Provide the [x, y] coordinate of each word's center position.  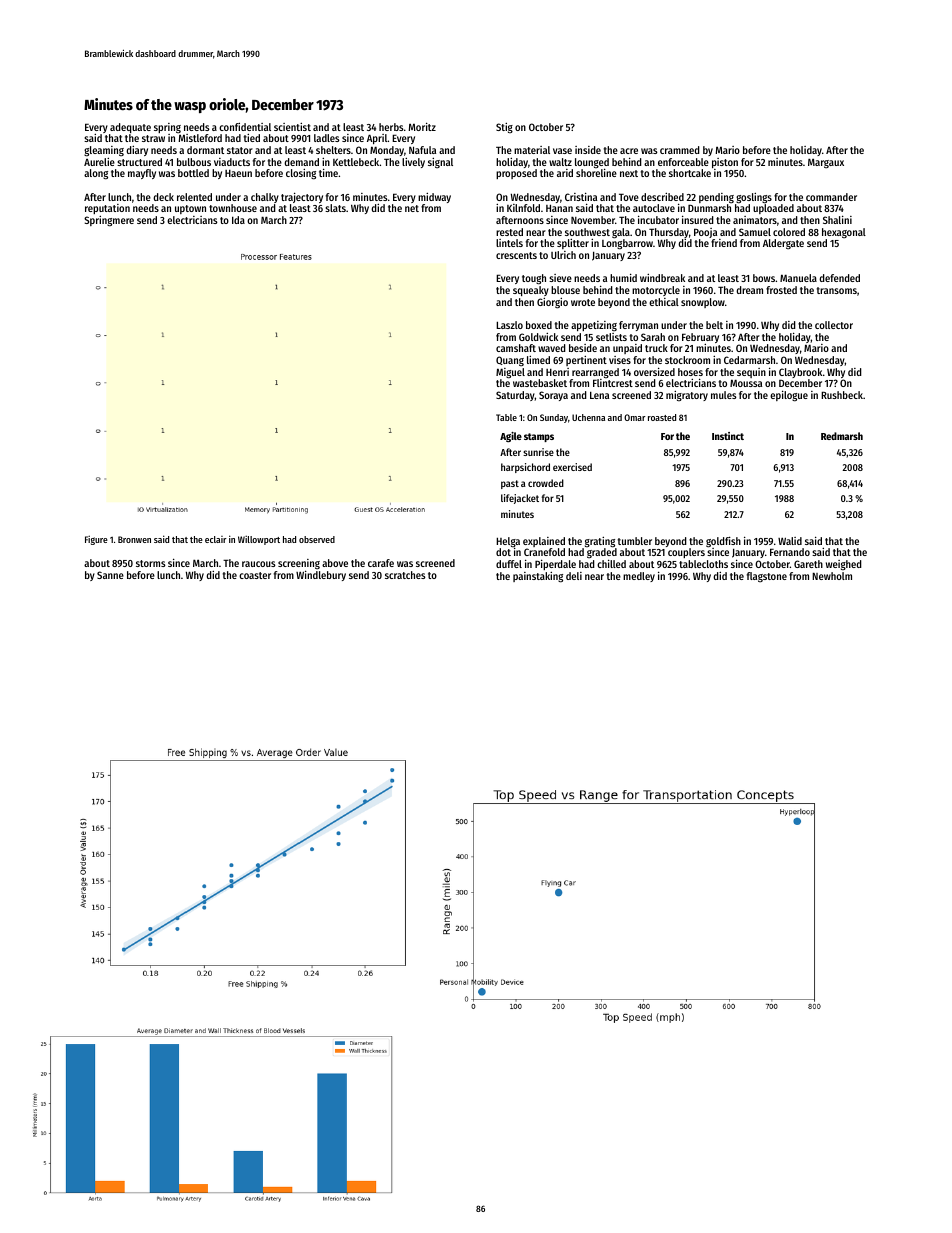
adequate [130, 128]
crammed [680, 150]
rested [509, 232]
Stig [504, 128]
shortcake [690, 173]
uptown [190, 209]
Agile [511, 437]
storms [151, 563]
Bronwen [134, 539]
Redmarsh [842, 436]
